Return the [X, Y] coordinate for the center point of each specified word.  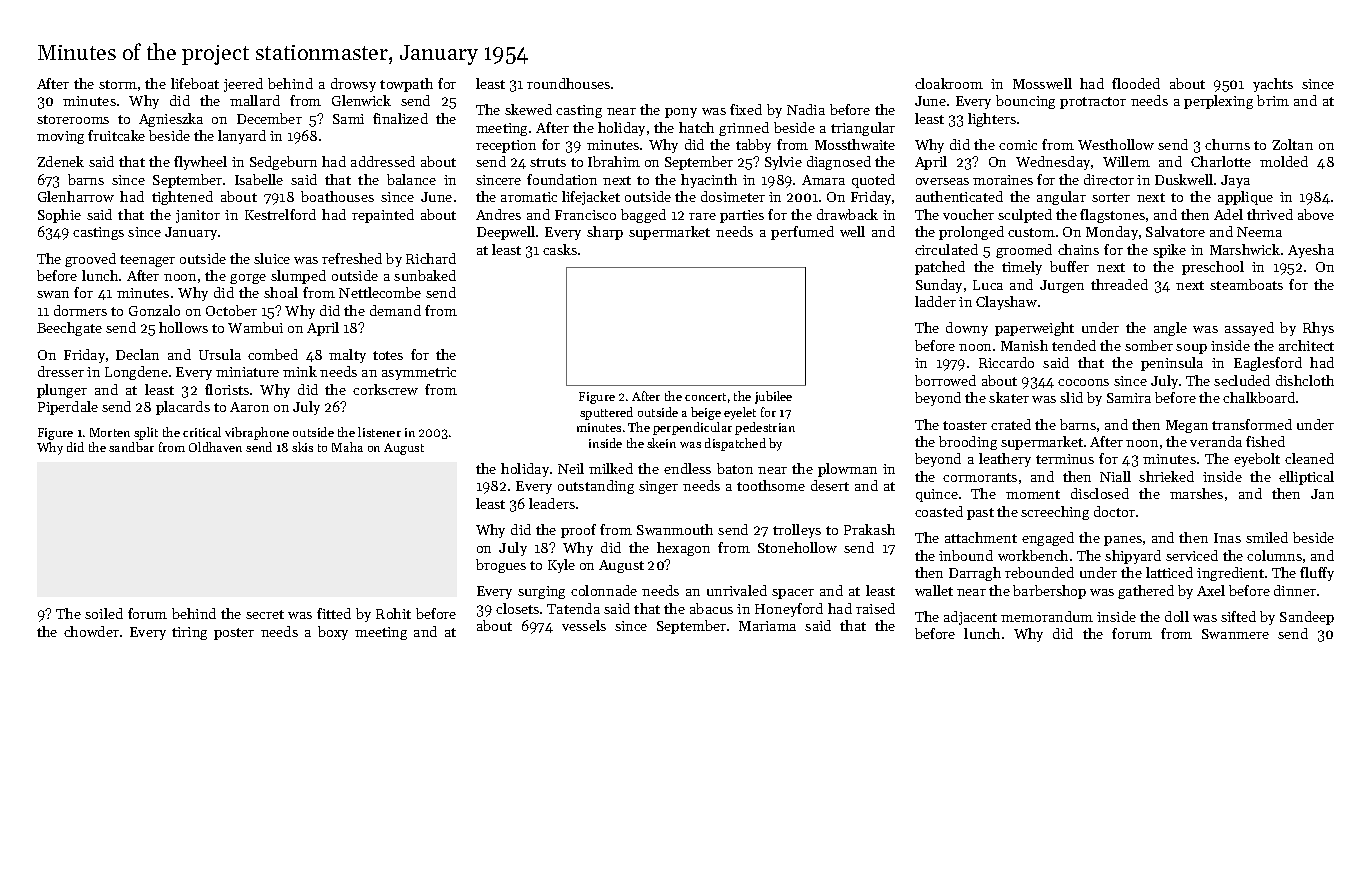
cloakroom [949, 83]
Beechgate [69, 329]
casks [560, 249]
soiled [104, 613]
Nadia [806, 109]
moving [60, 137]
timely [1022, 268]
